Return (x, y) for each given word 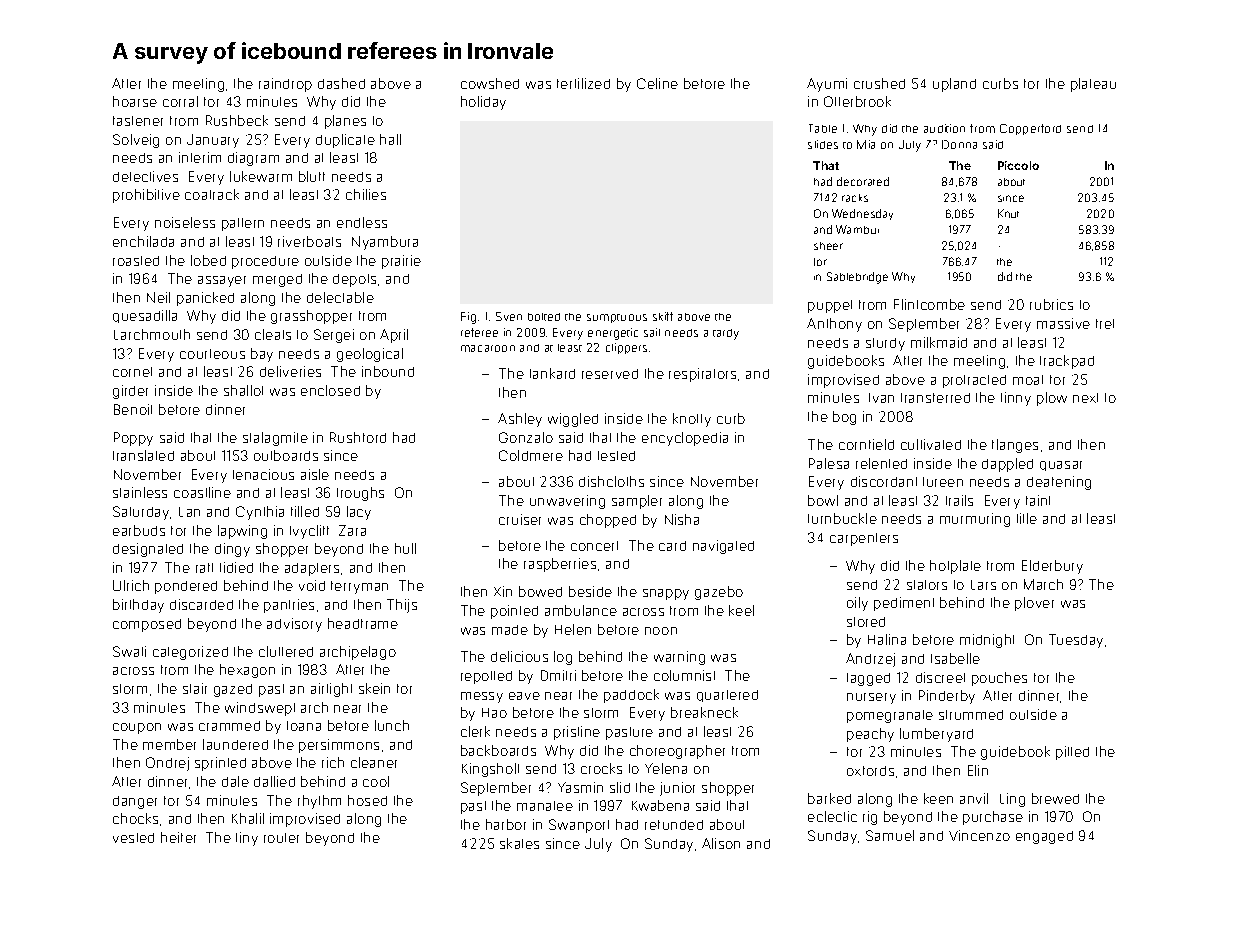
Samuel (890, 835)
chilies (366, 194)
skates (519, 843)
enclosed (330, 390)
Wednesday (862, 214)
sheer (828, 246)
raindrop (285, 85)
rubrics (1051, 304)
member (169, 744)
